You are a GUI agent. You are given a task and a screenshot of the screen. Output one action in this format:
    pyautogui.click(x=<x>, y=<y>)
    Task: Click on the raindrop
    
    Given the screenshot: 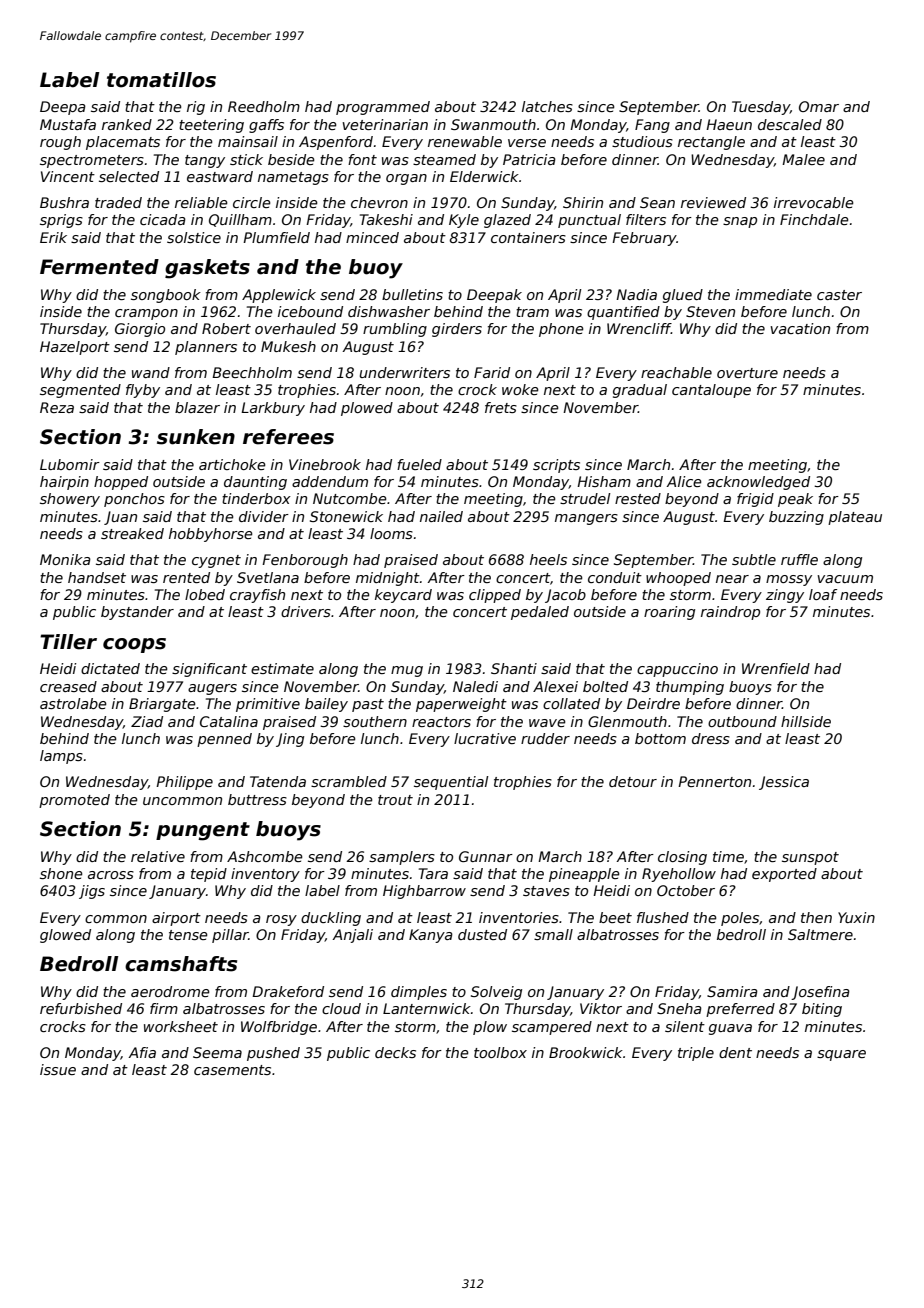 What is the action you would take?
    pyautogui.click(x=730, y=613)
